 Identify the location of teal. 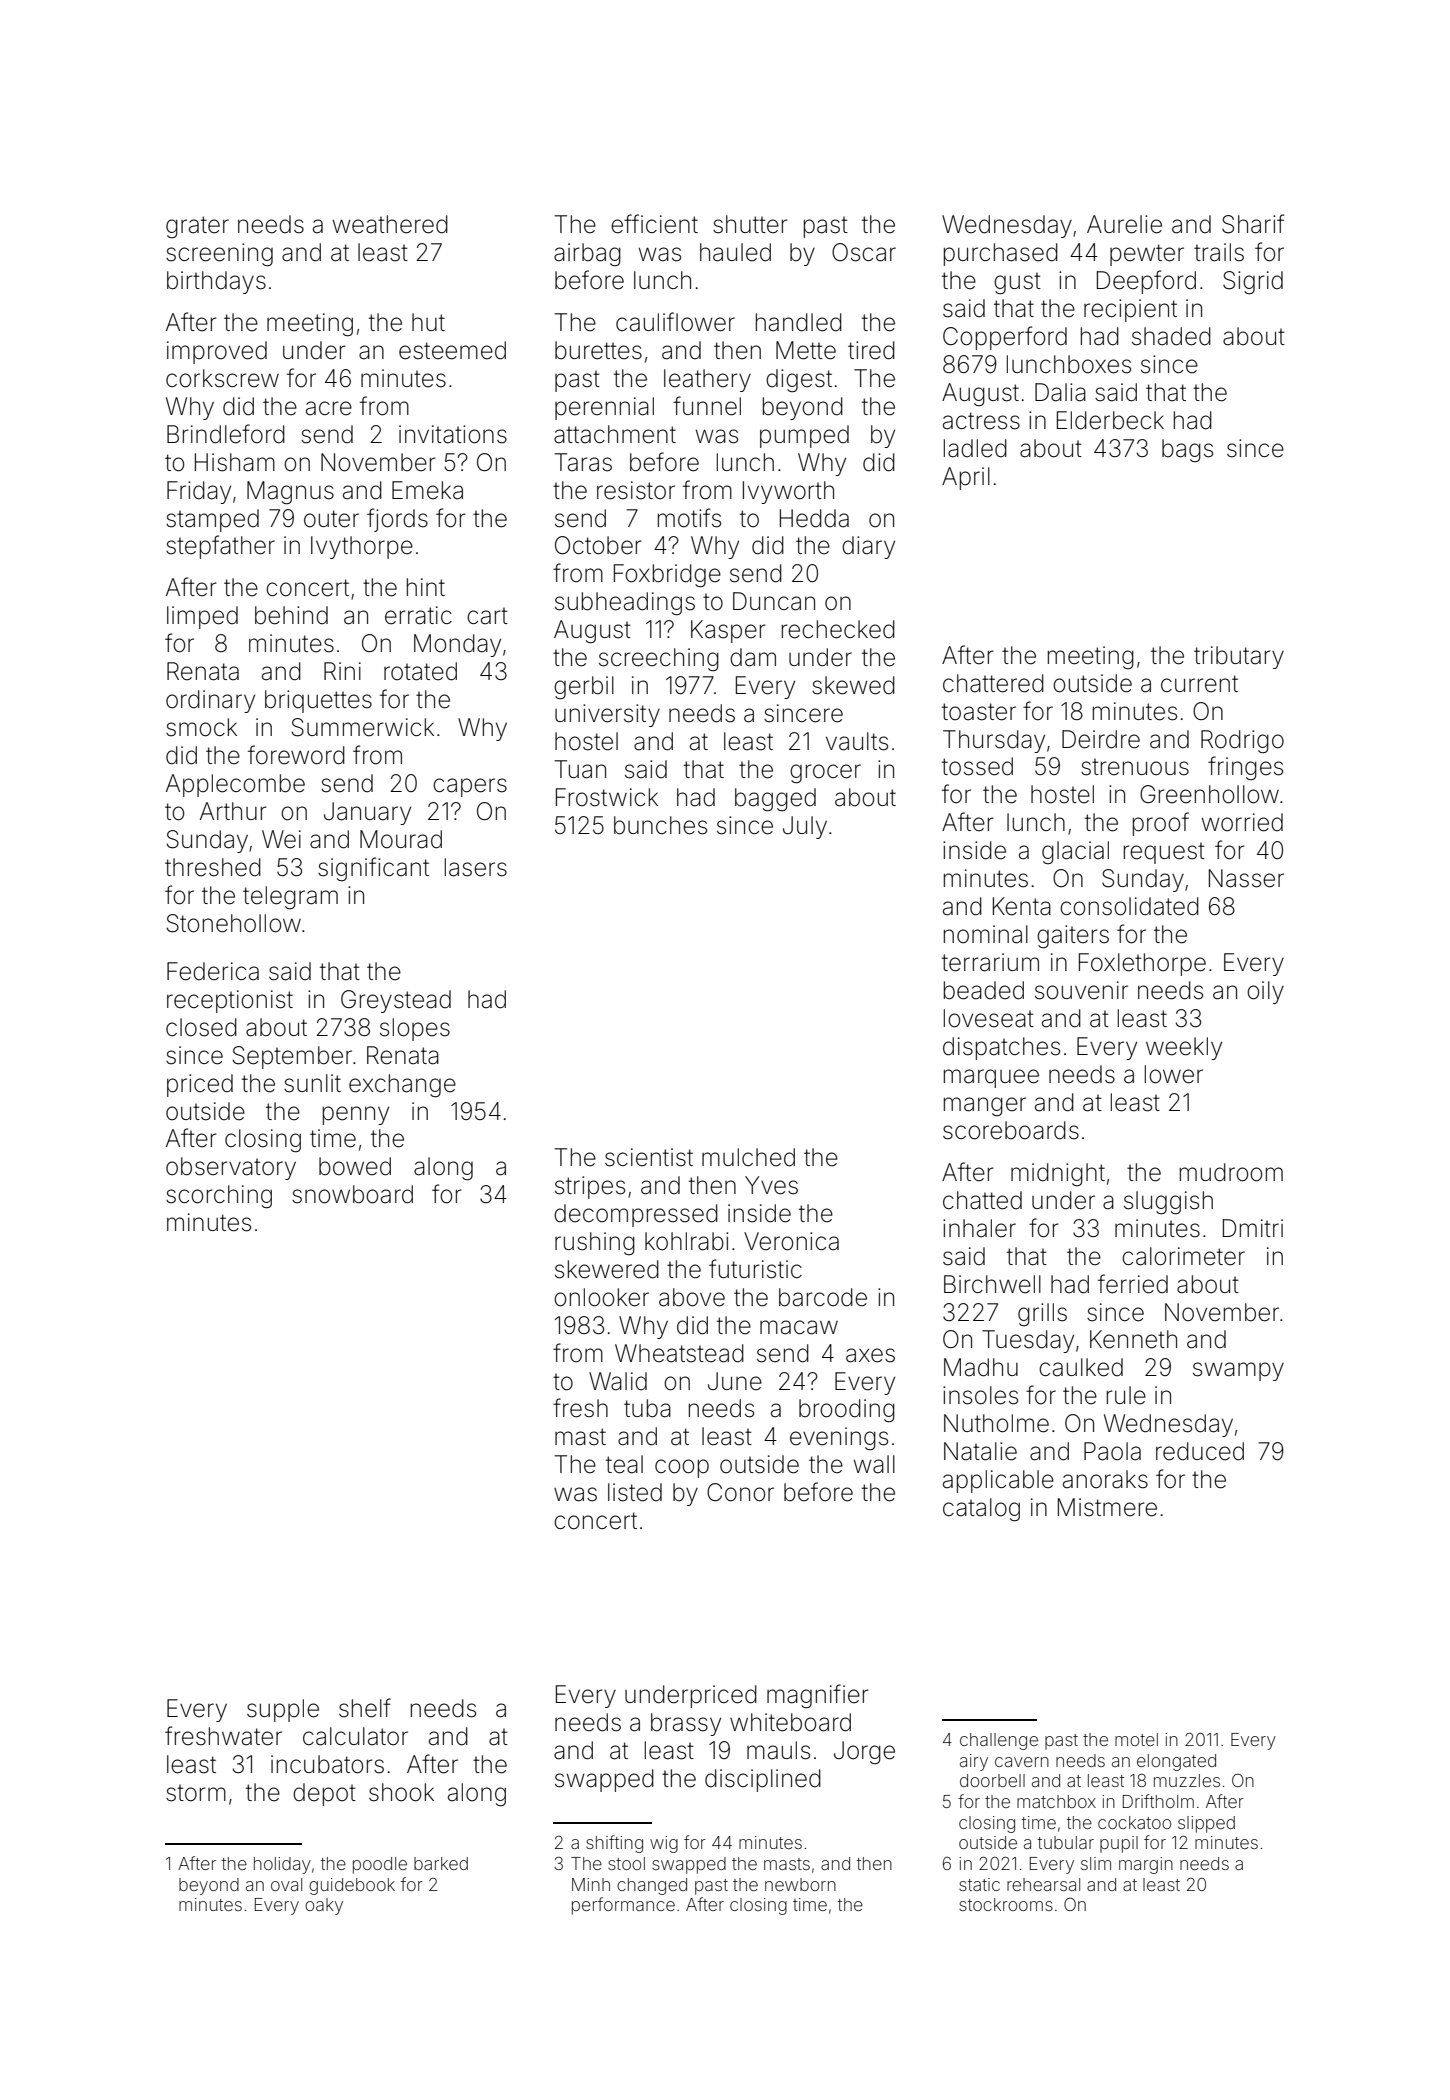
(624, 1464).
